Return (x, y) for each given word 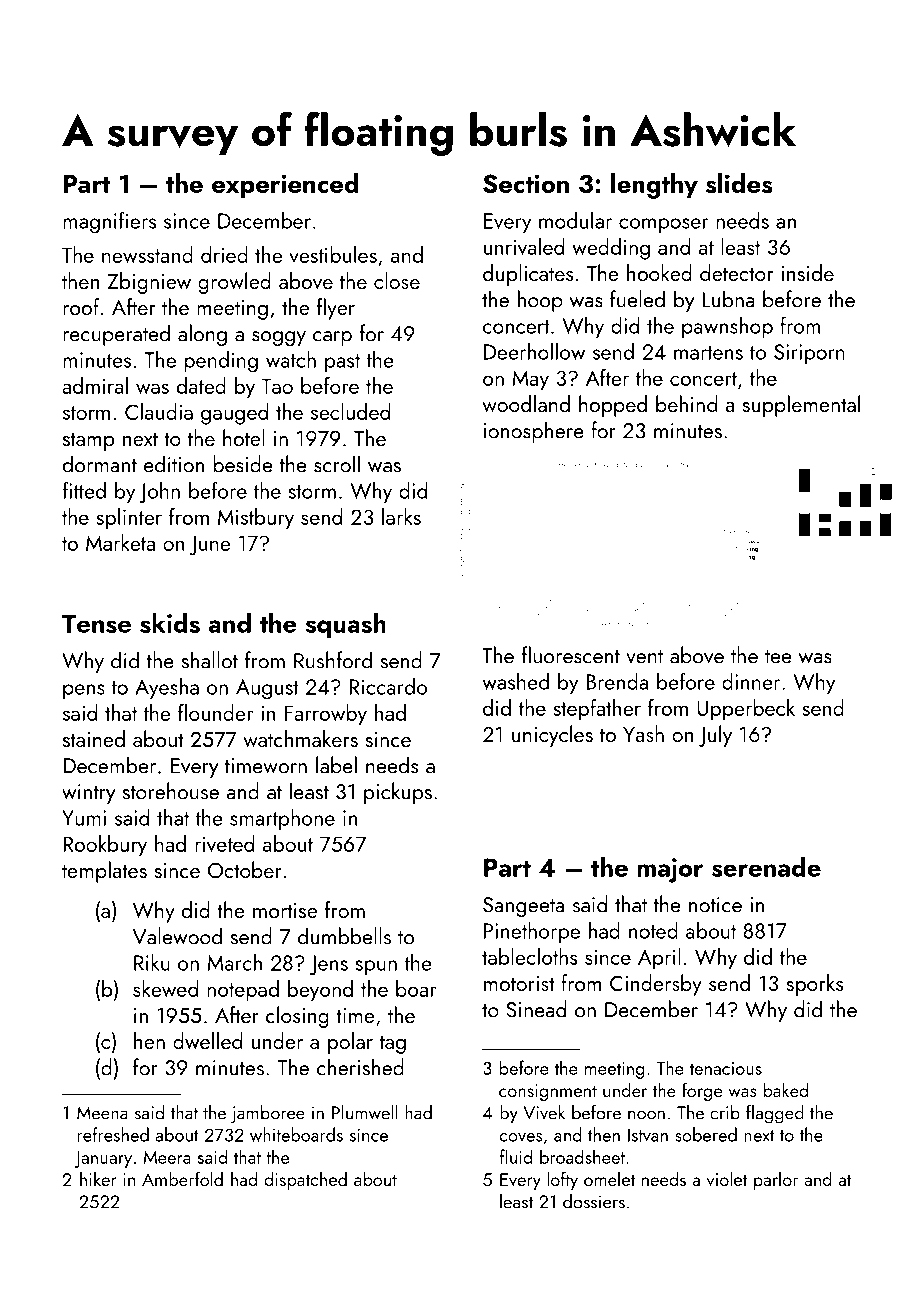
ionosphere (534, 432)
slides (739, 183)
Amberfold (182, 1178)
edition (174, 464)
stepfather (597, 710)
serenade (766, 867)
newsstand (147, 254)
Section (526, 184)
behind (686, 403)
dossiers (594, 1201)
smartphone (282, 819)
